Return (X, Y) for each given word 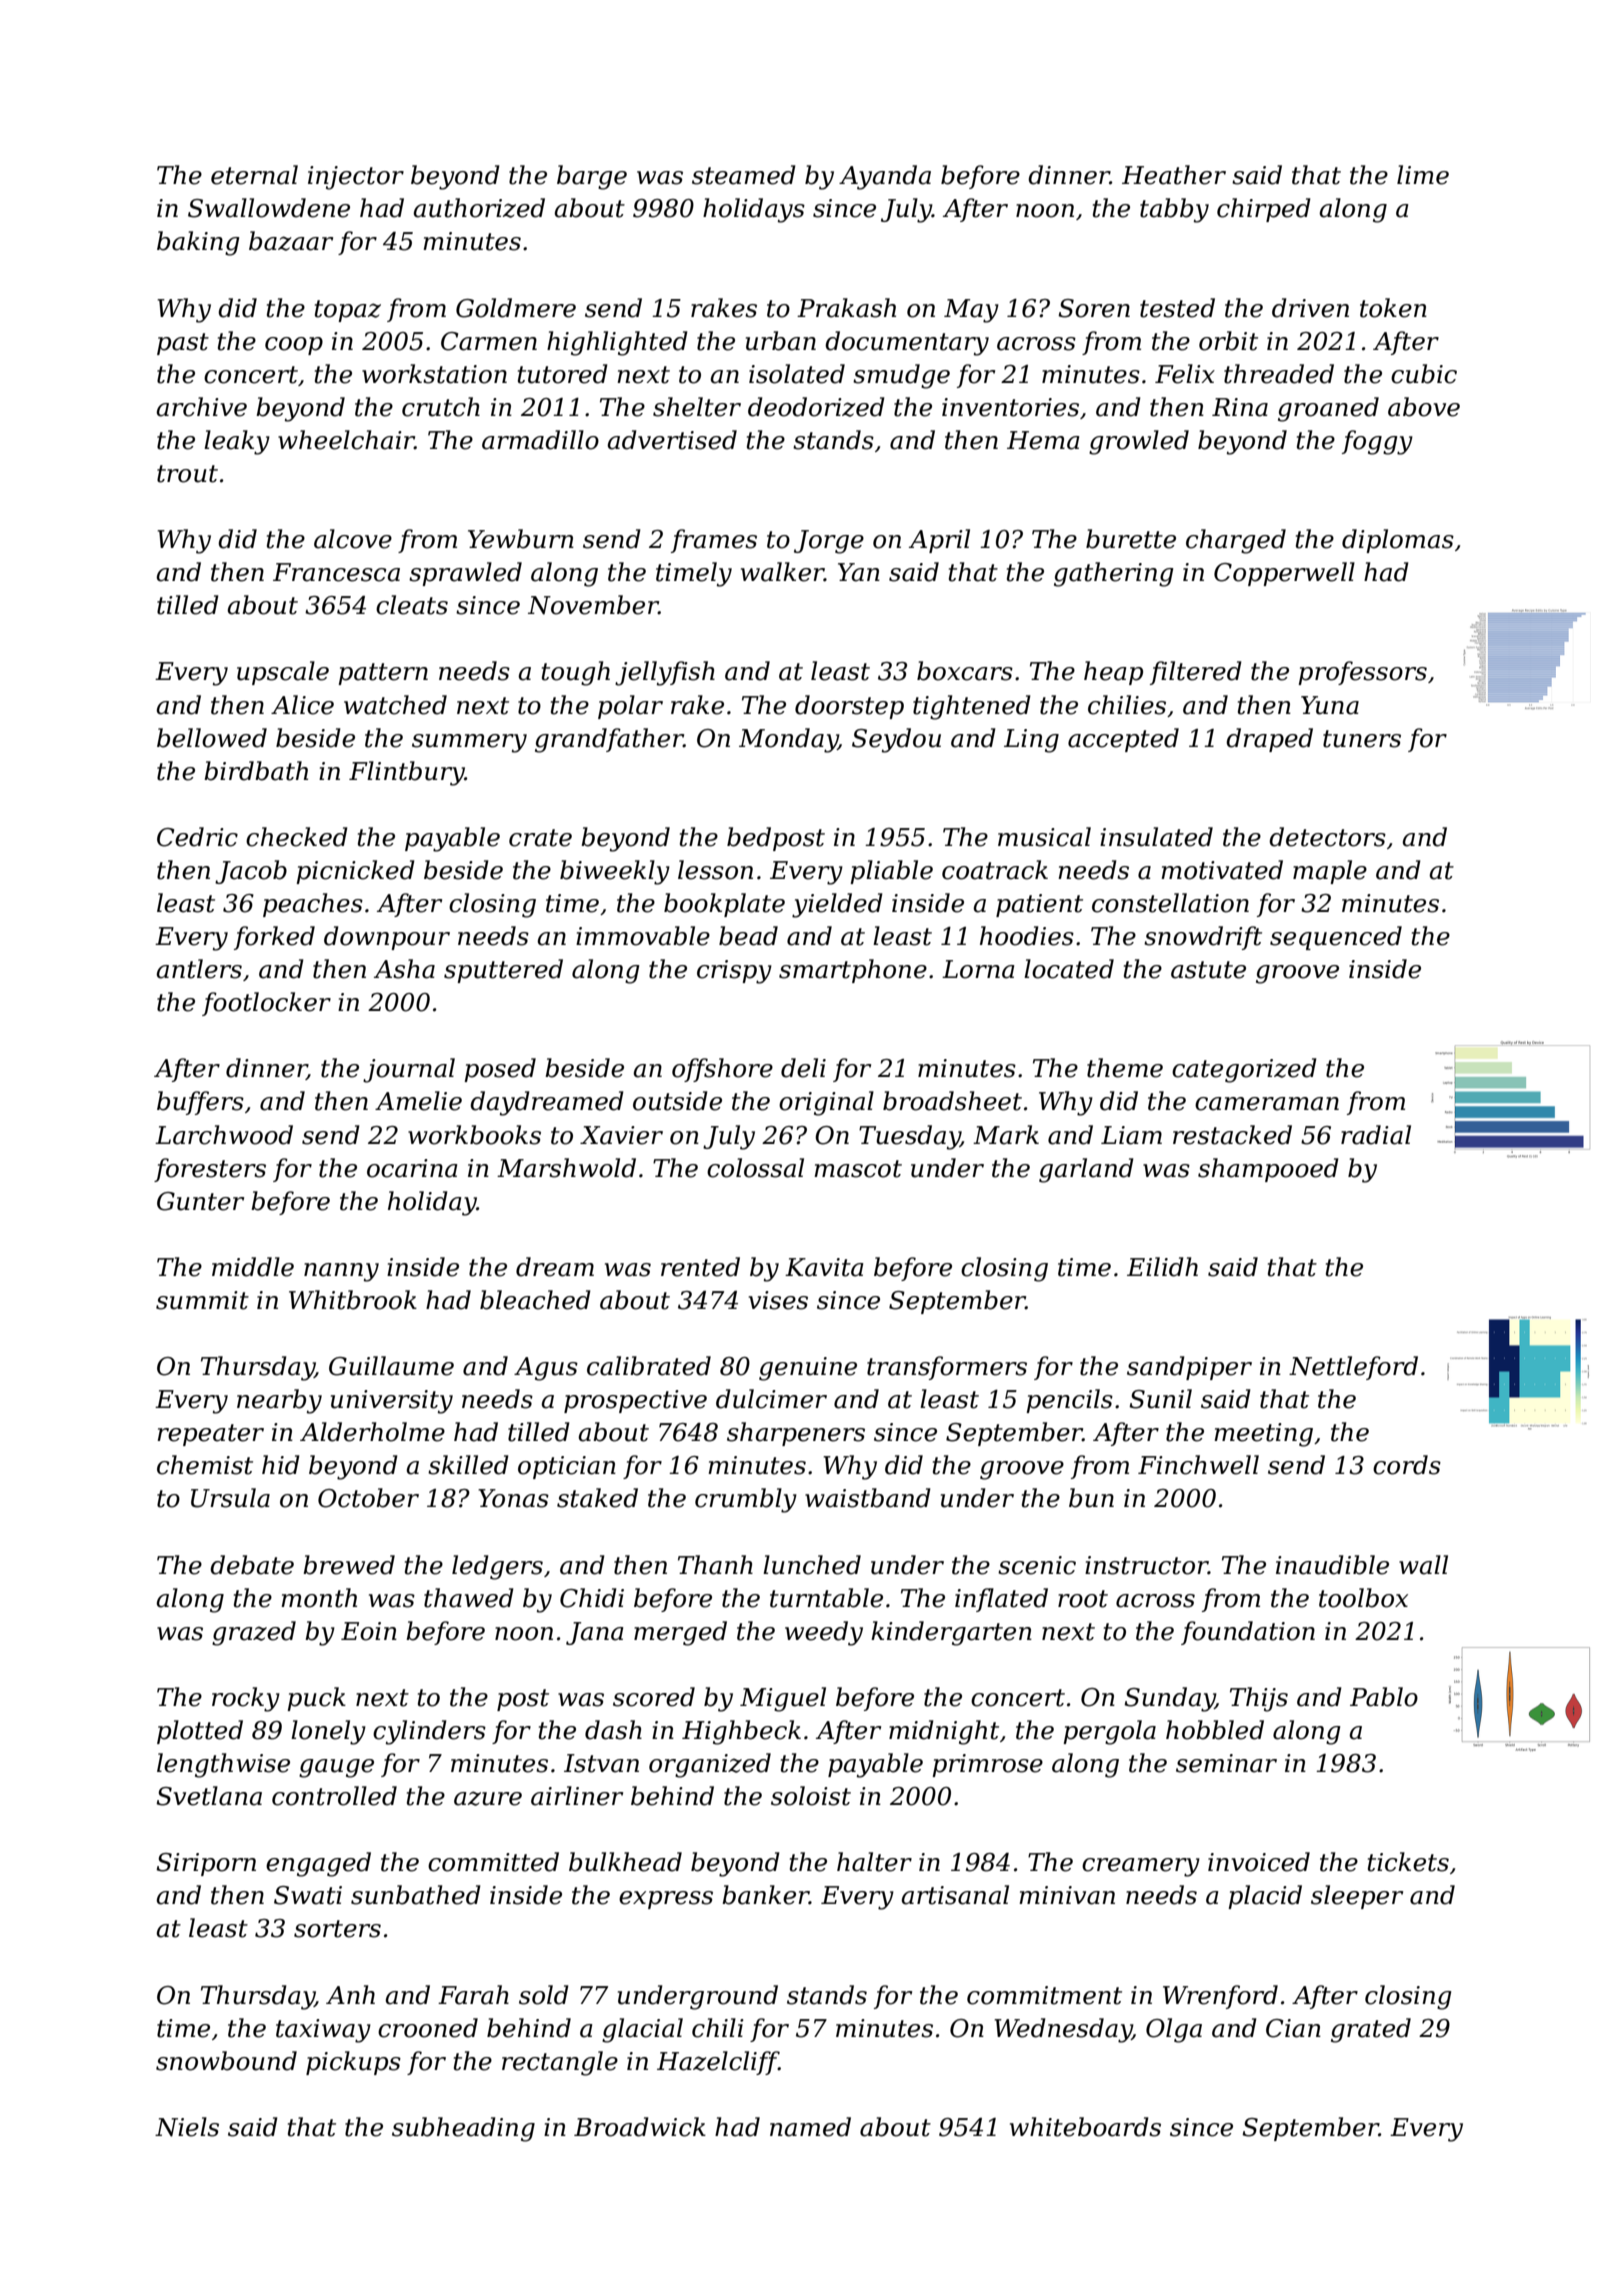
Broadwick (640, 2127)
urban (781, 341)
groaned (1328, 409)
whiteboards (1085, 2127)
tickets (1408, 1862)
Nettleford (1353, 1368)
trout (187, 474)
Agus (546, 1369)
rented (700, 1267)
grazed (254, 1633)
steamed (744, 175)
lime (1423, 175)
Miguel (783, 1699)
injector (356, 178)
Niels (187, 2127)
